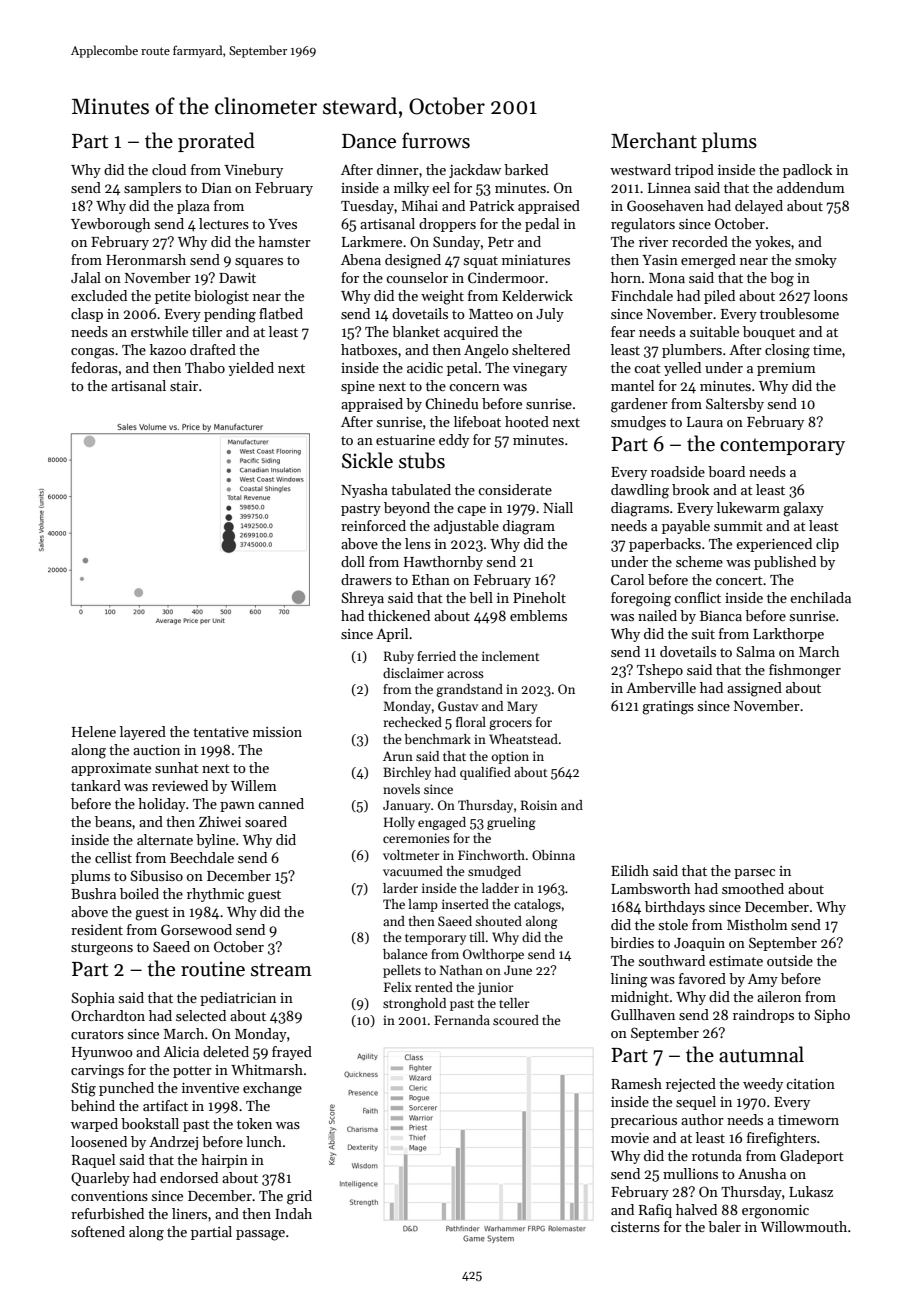 This page has height=1308, width=924. Describe the element at coordinates (786, 369) in the page. I see `premium` at that location.
